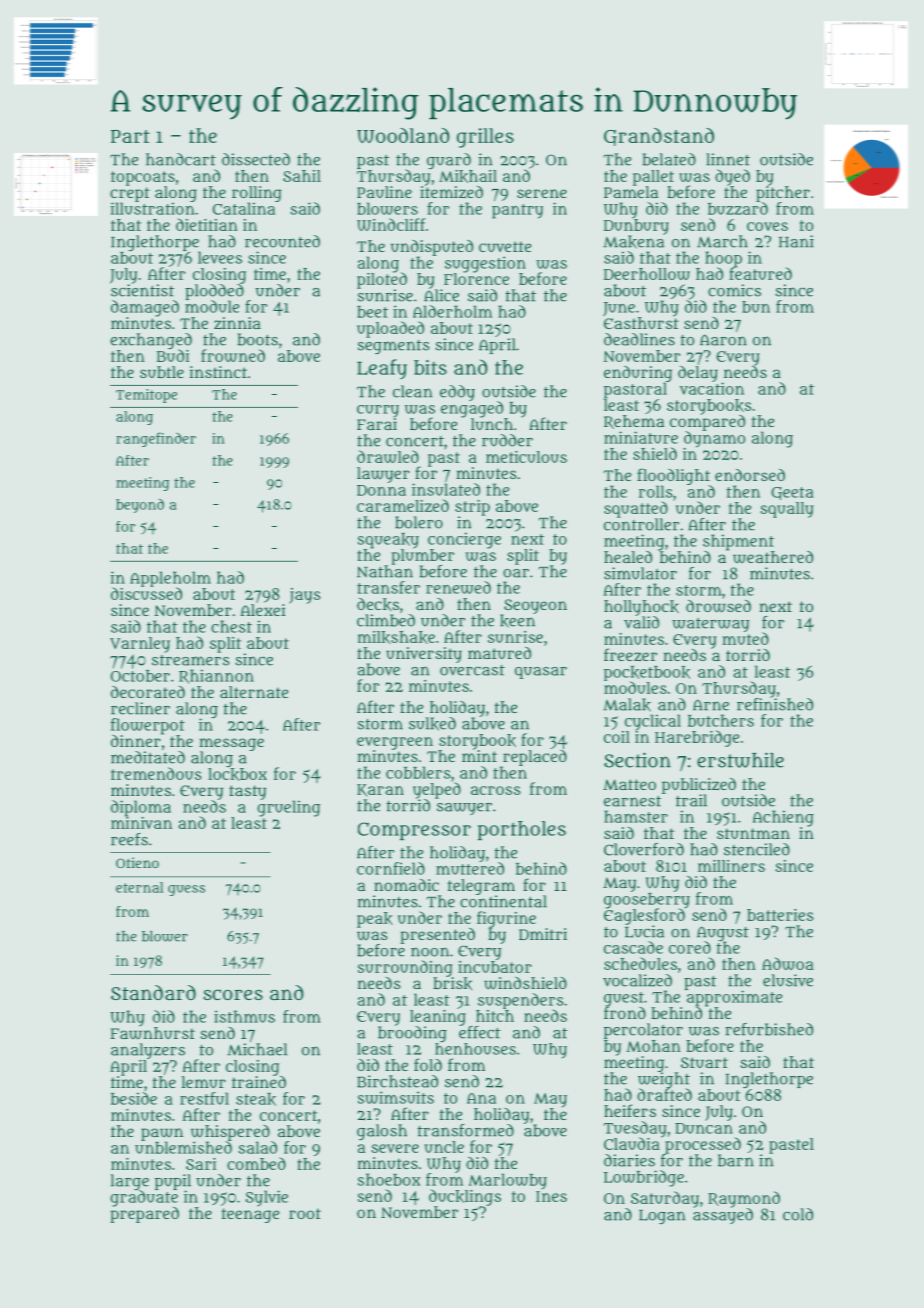 This screenshot has height=1308, width=924. Describe the element at coordinates (775, 704) in the screenshot. I see `refinished` at that location.
